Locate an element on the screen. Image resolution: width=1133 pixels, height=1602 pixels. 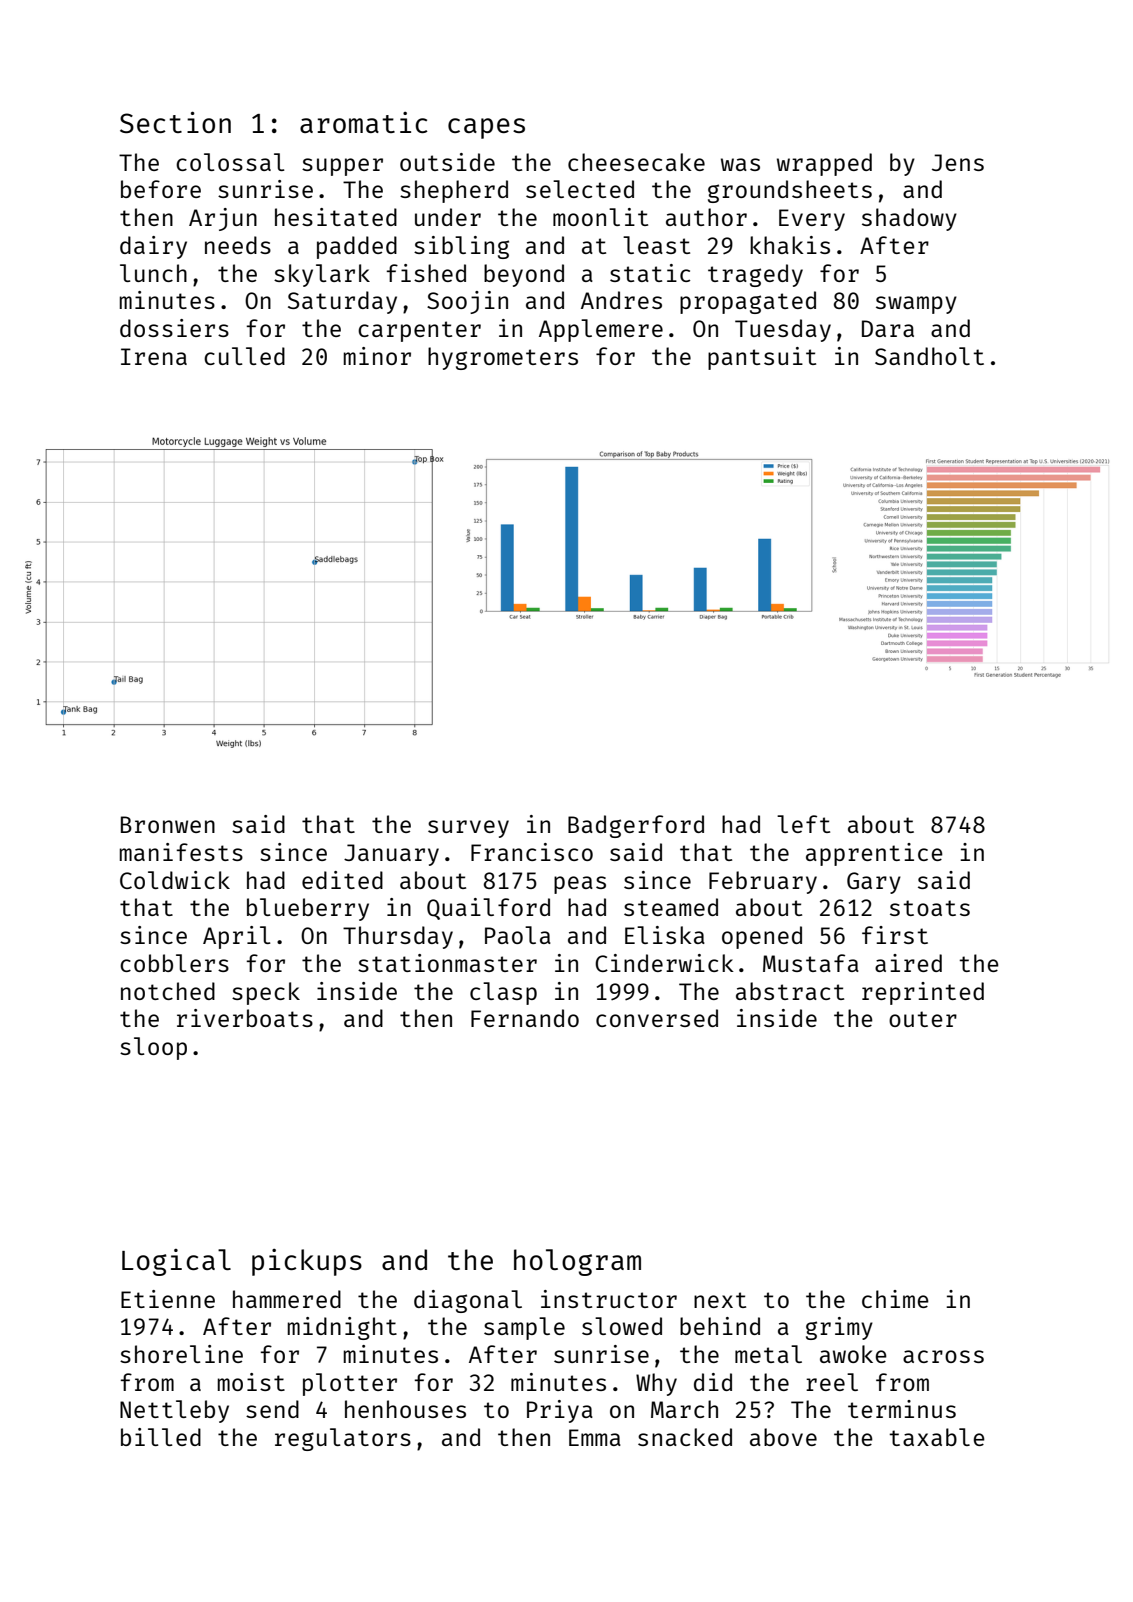
above is located at coordinates (783, 1437).
